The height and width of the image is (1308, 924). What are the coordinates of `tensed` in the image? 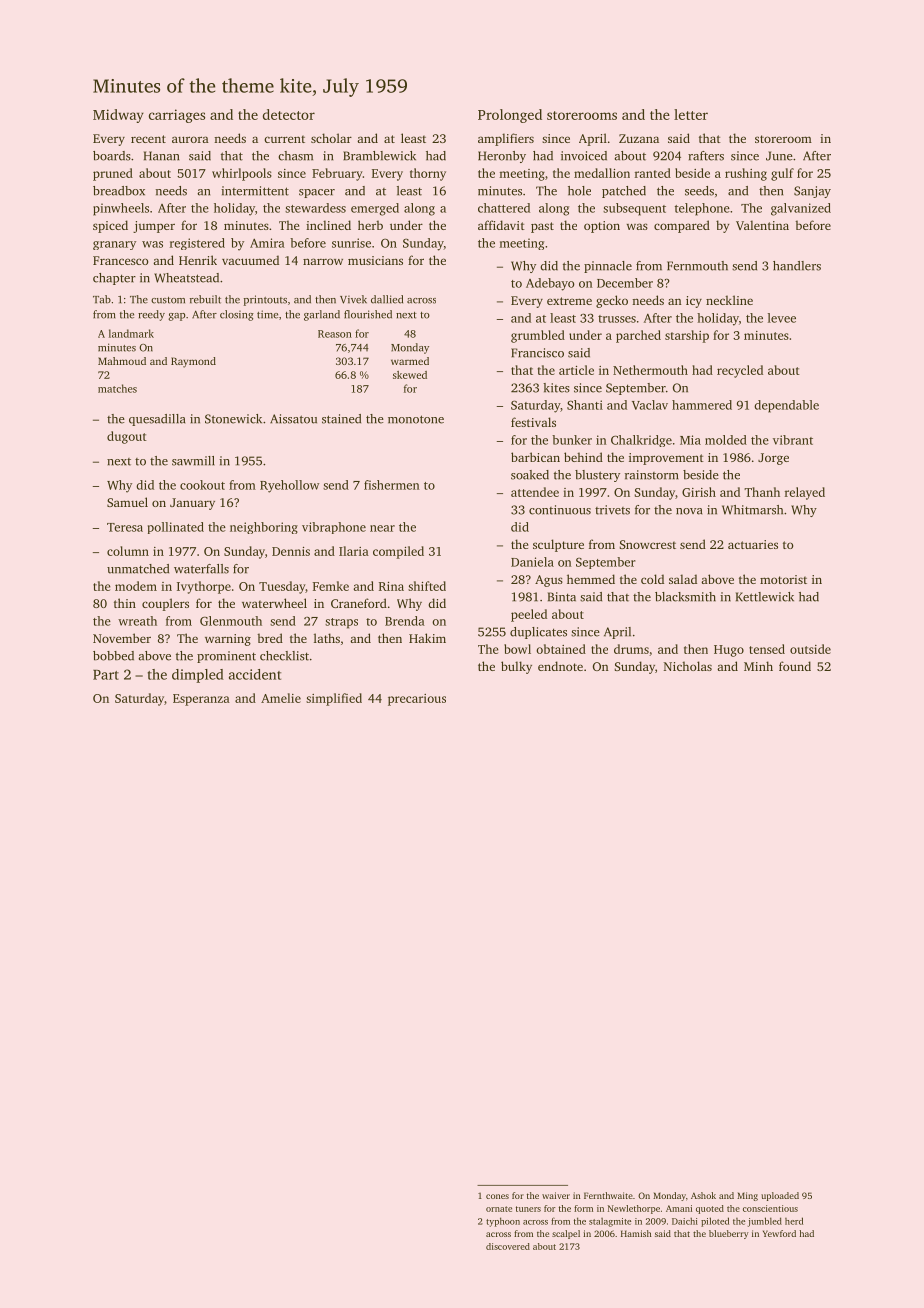 It's located at (767, 649).
